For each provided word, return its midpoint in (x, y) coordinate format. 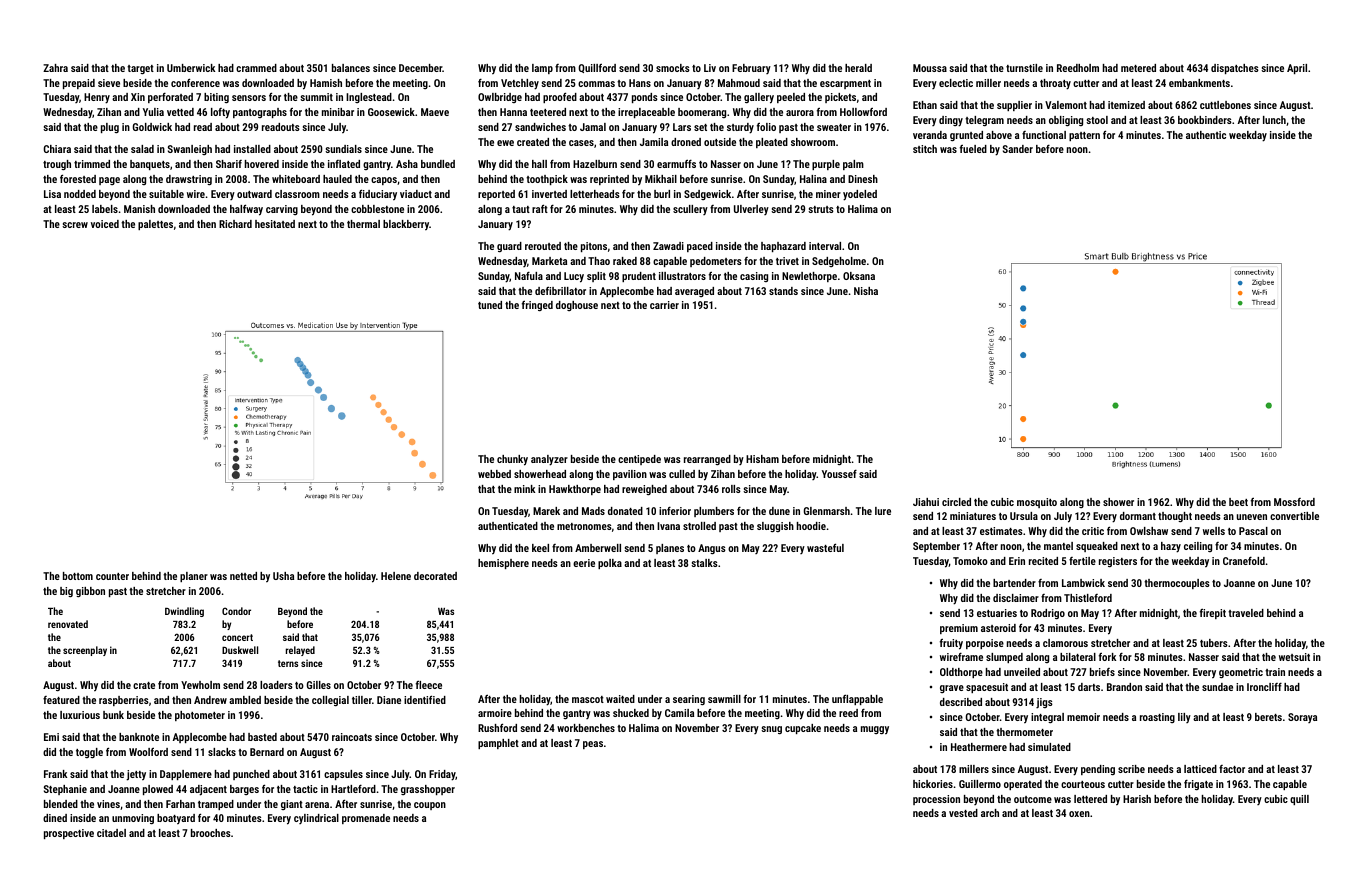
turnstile (1024, 68)
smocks (673, 68)
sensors (249, 98)
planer (194, 577)
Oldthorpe (961, 673)
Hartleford (353, 788)
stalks (704, 563)
